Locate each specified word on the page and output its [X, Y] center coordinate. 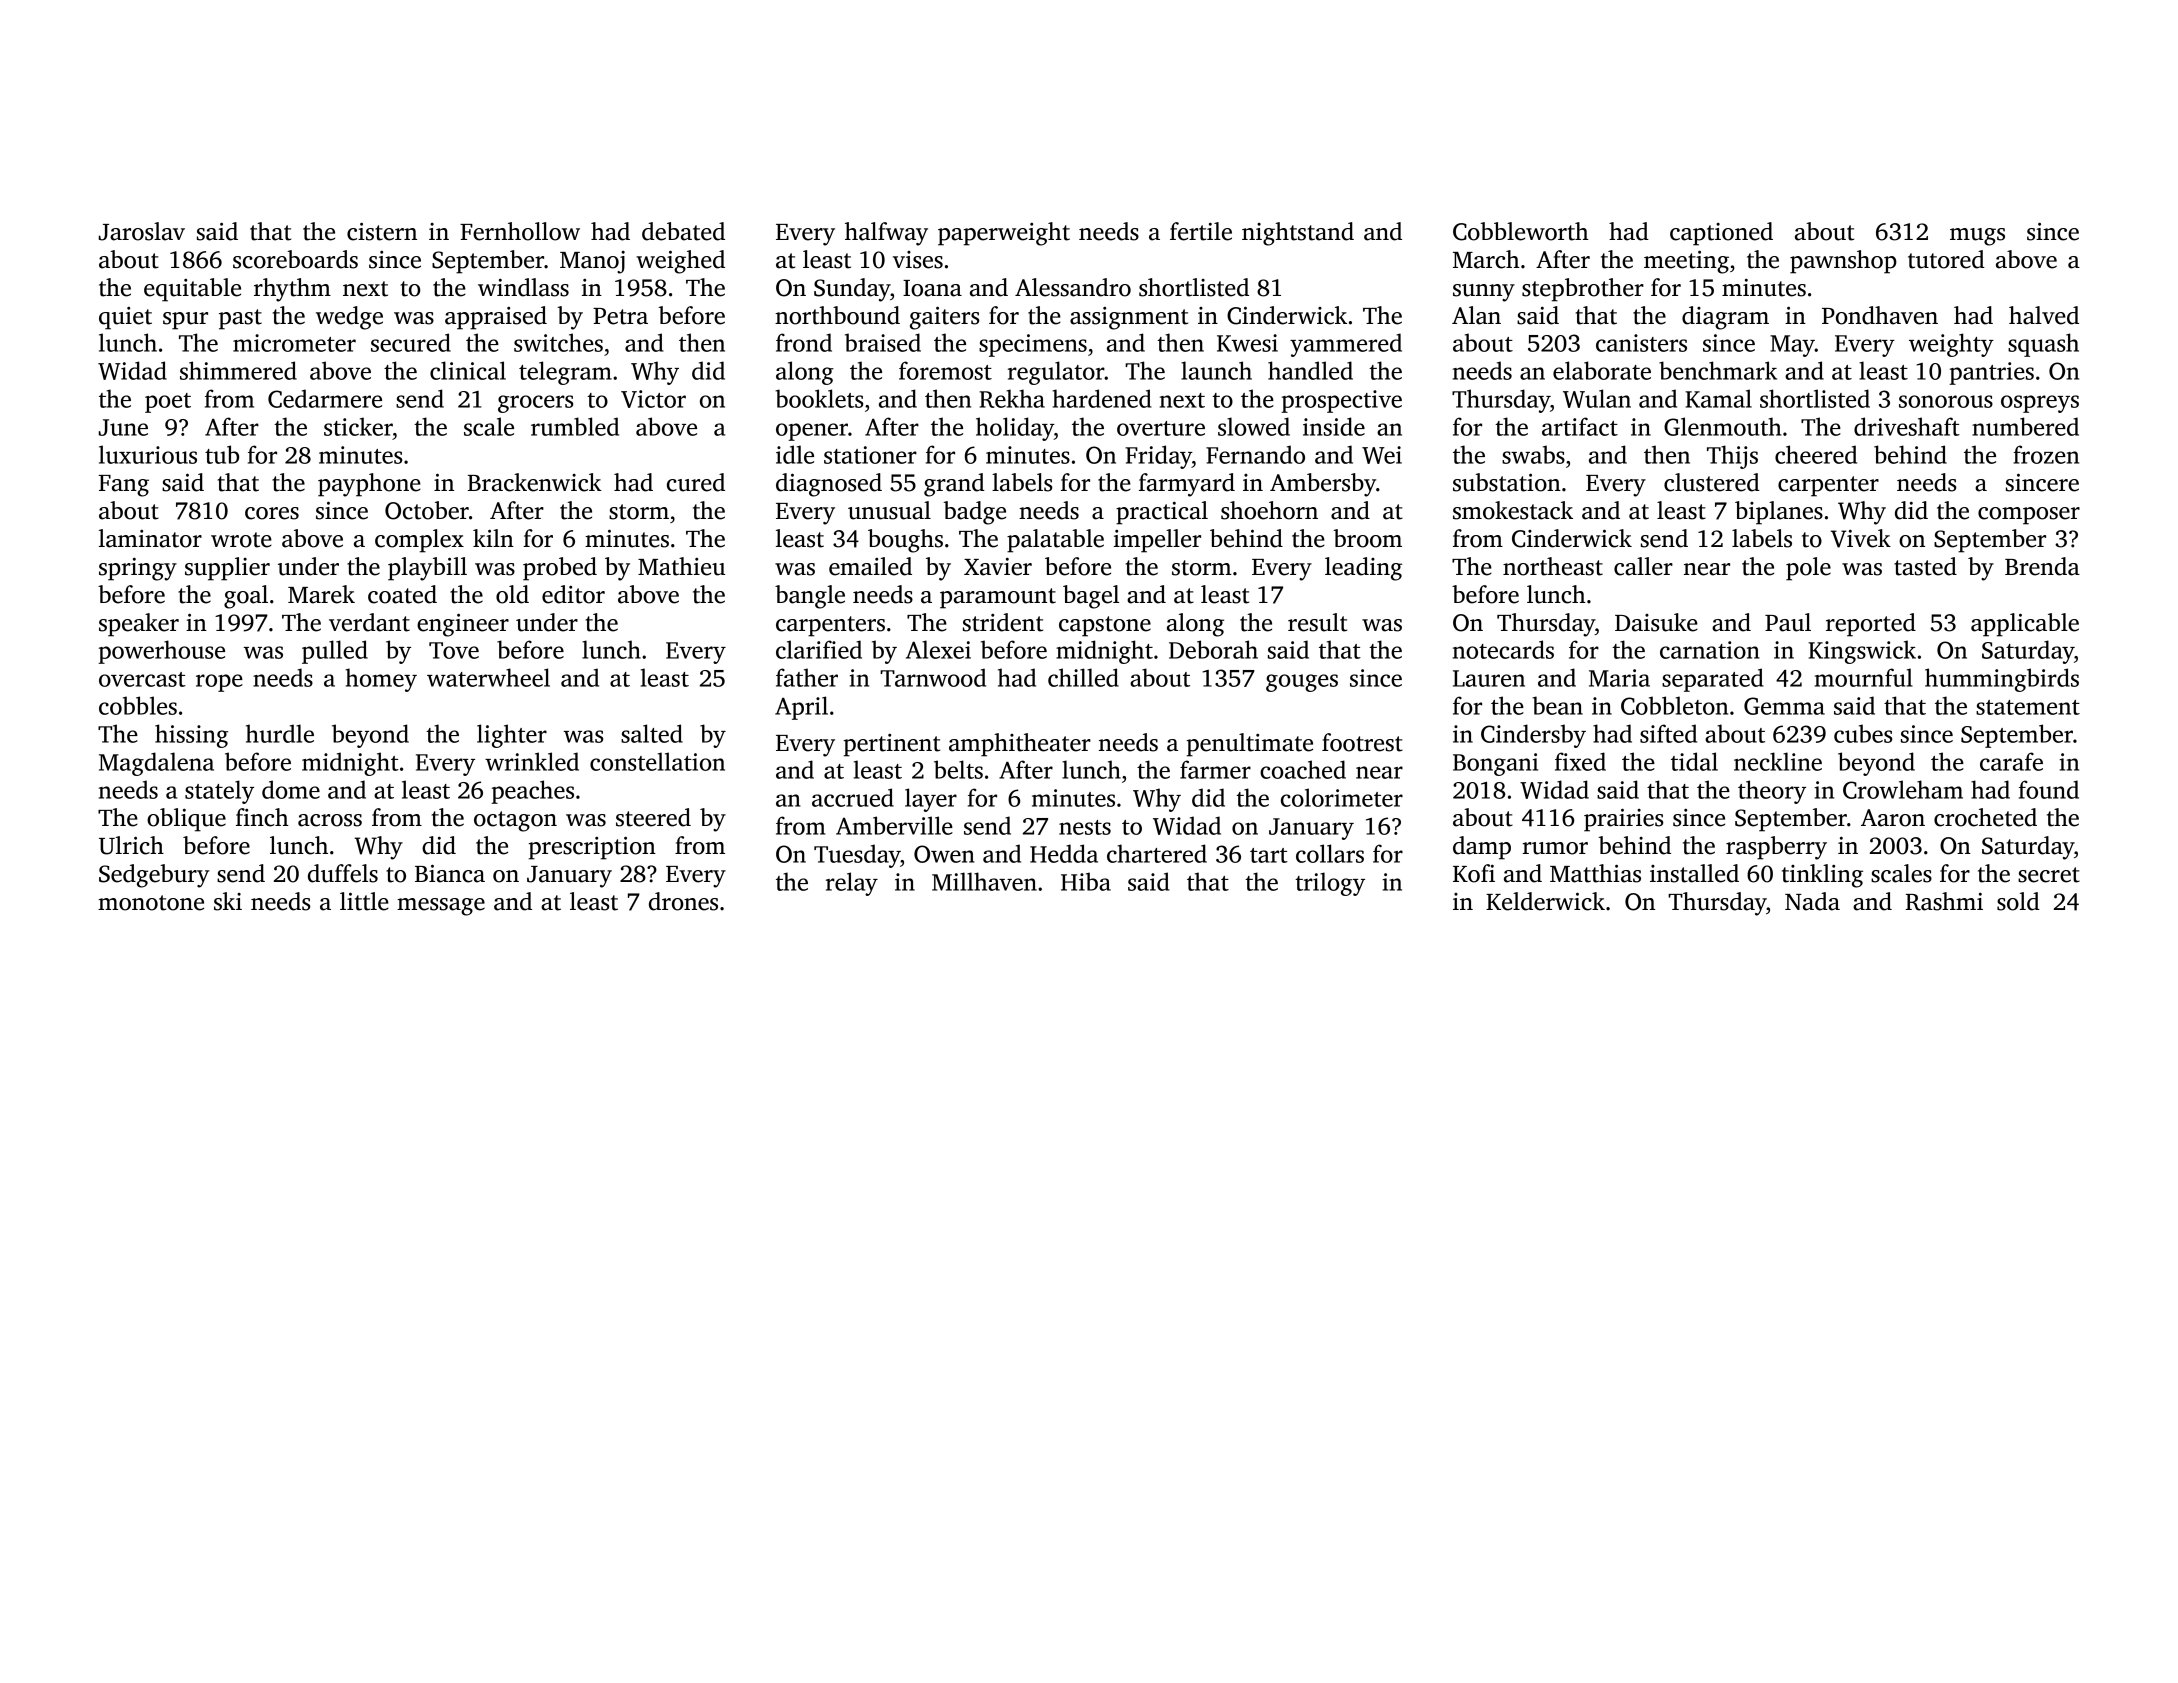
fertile [1201, 231]
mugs [1977, 237]
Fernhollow [520, 231]
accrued [853, 797]
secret [2049, 875]
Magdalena [156, 764]
